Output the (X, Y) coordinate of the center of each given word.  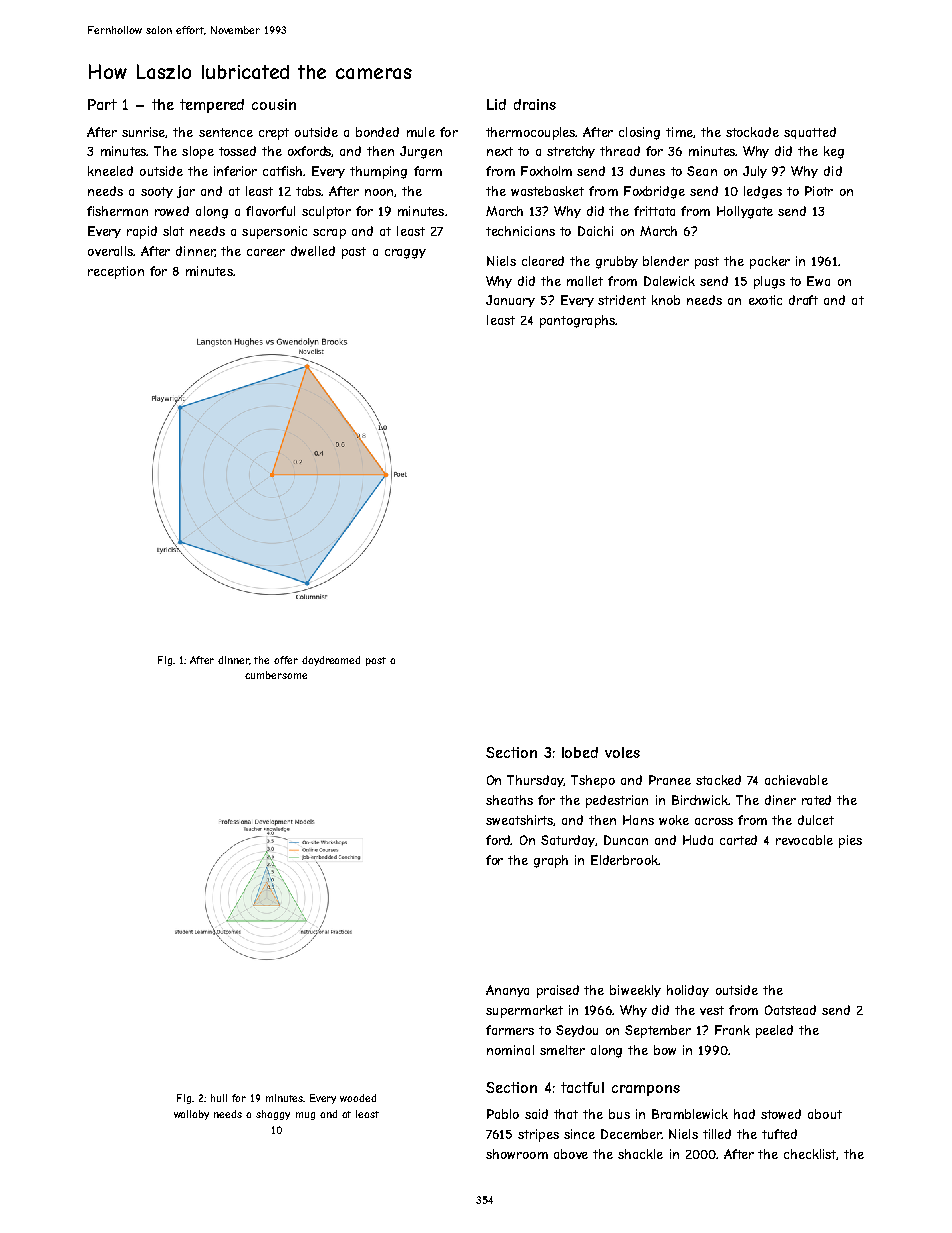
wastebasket (547, 191)
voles (622, 752)
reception (116, 272)
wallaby (191, 1115)
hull (219, 1098)
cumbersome (276, 675)
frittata (654, 211)
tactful (582, 1087)
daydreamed (331, 661)
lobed (580, 752)
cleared (543, 261)
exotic (765, 300)
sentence (226, 132)
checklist (810, 1154)
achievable (796, 780)
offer (286, 660)
